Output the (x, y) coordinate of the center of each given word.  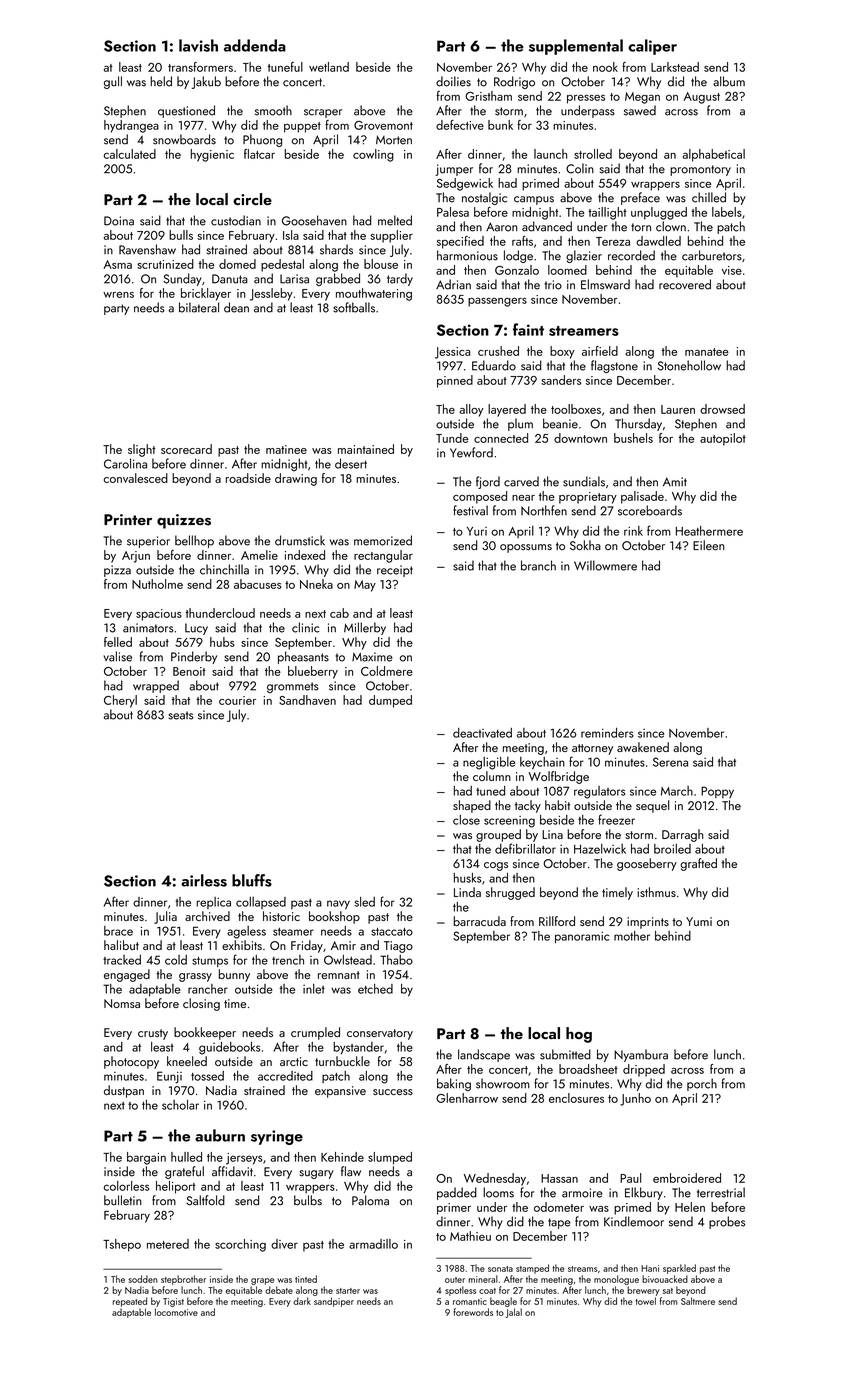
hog (579, 1035)
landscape (484, 1055)
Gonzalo (517, 270)
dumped (390, 701)
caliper (652, 47)
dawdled (658, 241)
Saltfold (205, 1200)
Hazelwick (600, 849)
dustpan (124, 1091)
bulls (181, 235)
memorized (383, 540)
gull (113, 82)
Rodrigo (514, 82)
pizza (117, 571)
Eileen (709, 545)
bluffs (252, 880)
